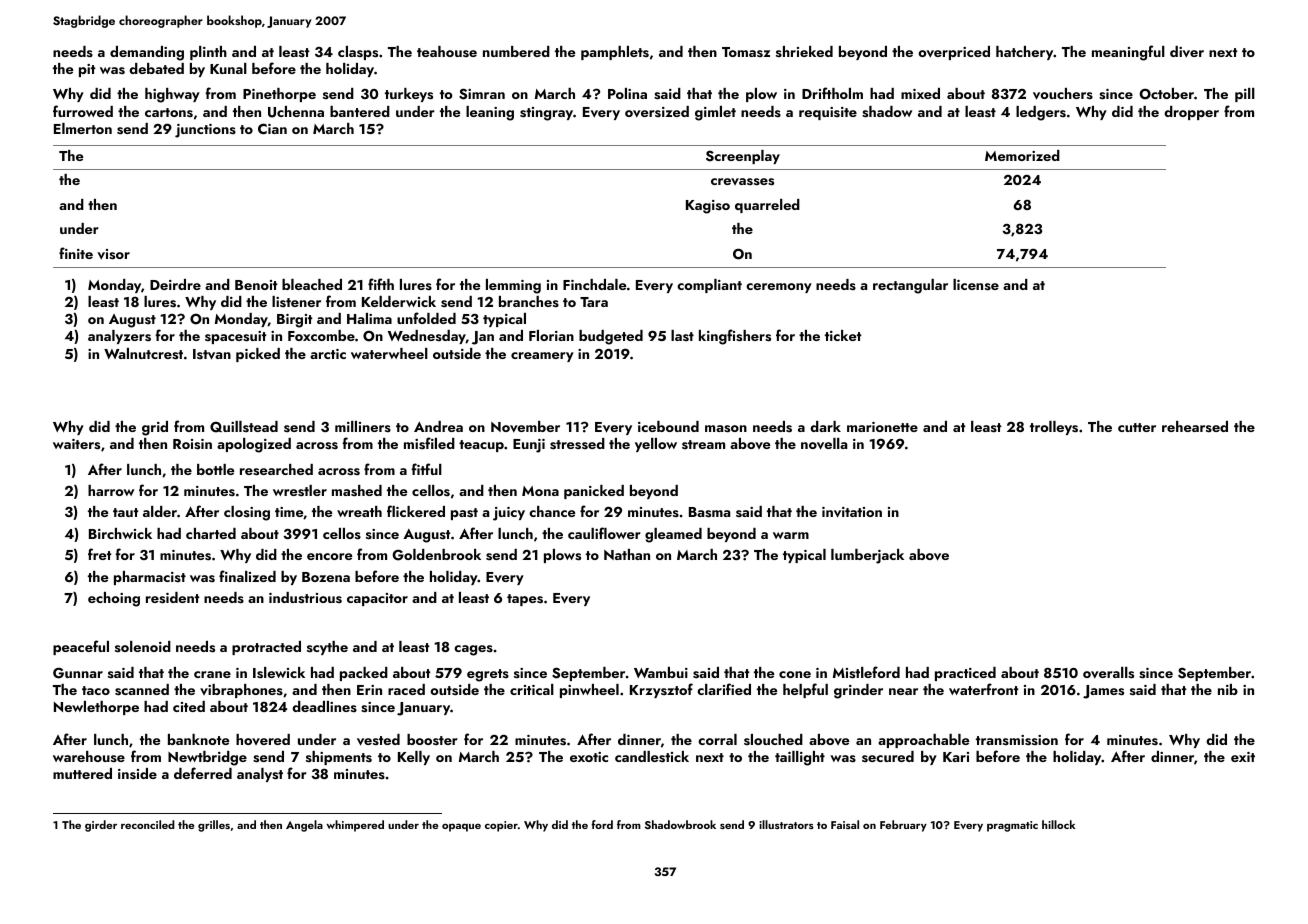  Describe the element at coordinates (175, 284) in the screenshot. I see `Deirdre` at that location.
